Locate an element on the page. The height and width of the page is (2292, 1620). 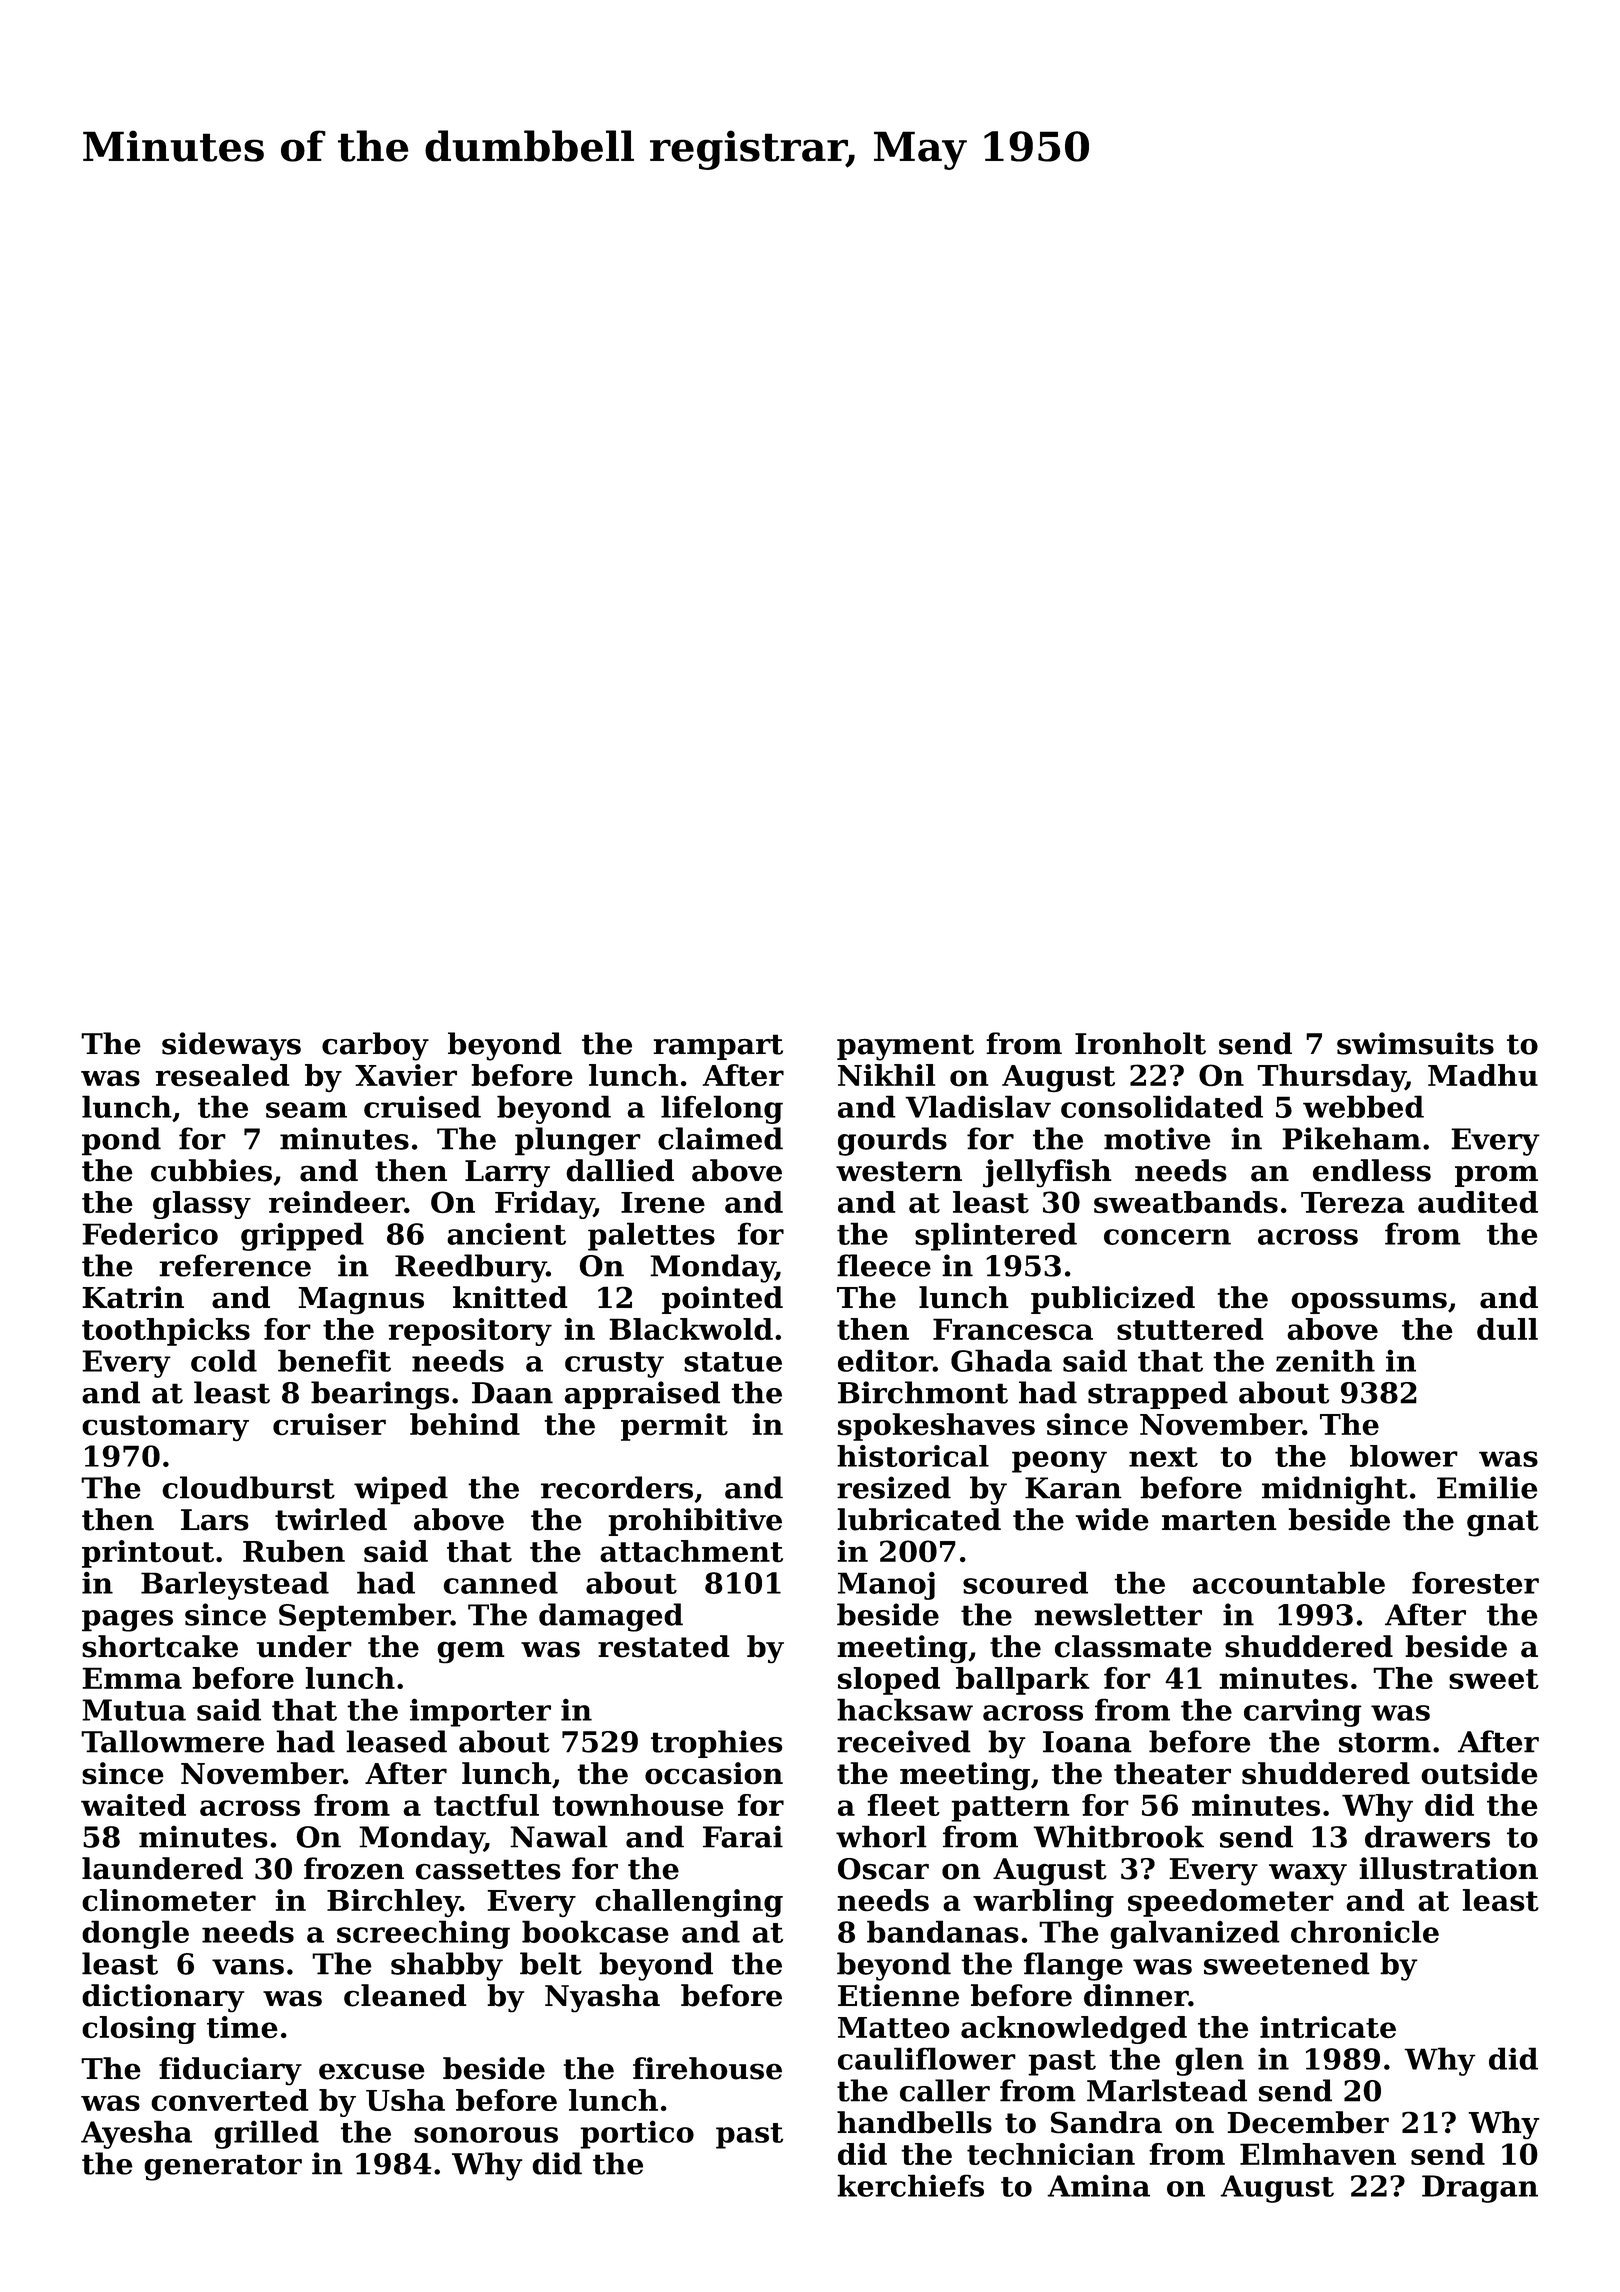
Madhu is located at coordinates (1483, 1075).
